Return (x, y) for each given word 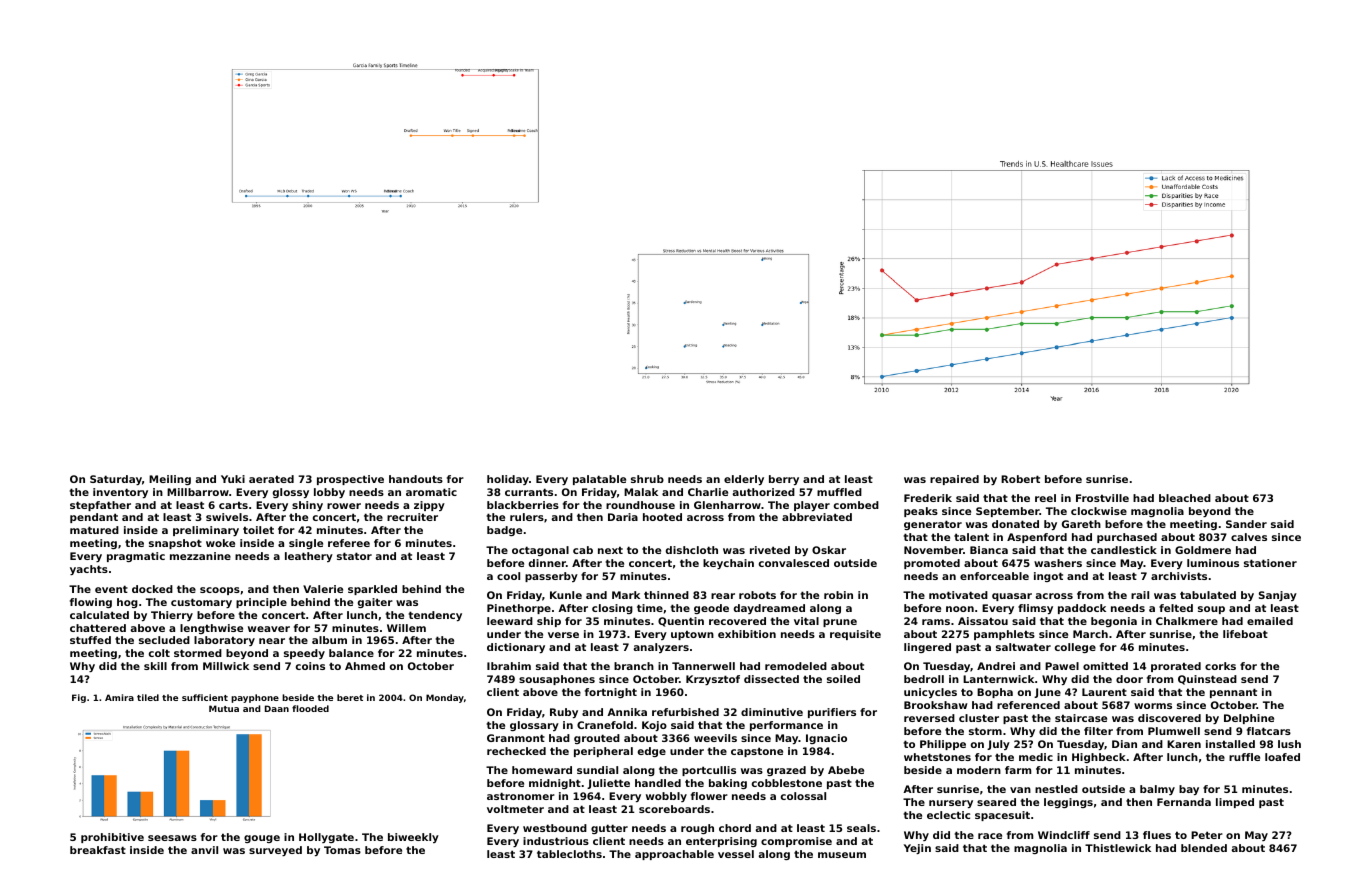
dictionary (516, 648)
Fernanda (1184, 802)
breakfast (98, 850)
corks (1220, 666)
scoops (220, 591)
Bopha (995, 693)
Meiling (170, 480)
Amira (119, 697)
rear (723, 596)
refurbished (685, 712)
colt (159, 653)
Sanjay (1278, 596)
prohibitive (112, 838)
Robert (1020, 479)
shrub (647, 479)
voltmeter (515, 809)
